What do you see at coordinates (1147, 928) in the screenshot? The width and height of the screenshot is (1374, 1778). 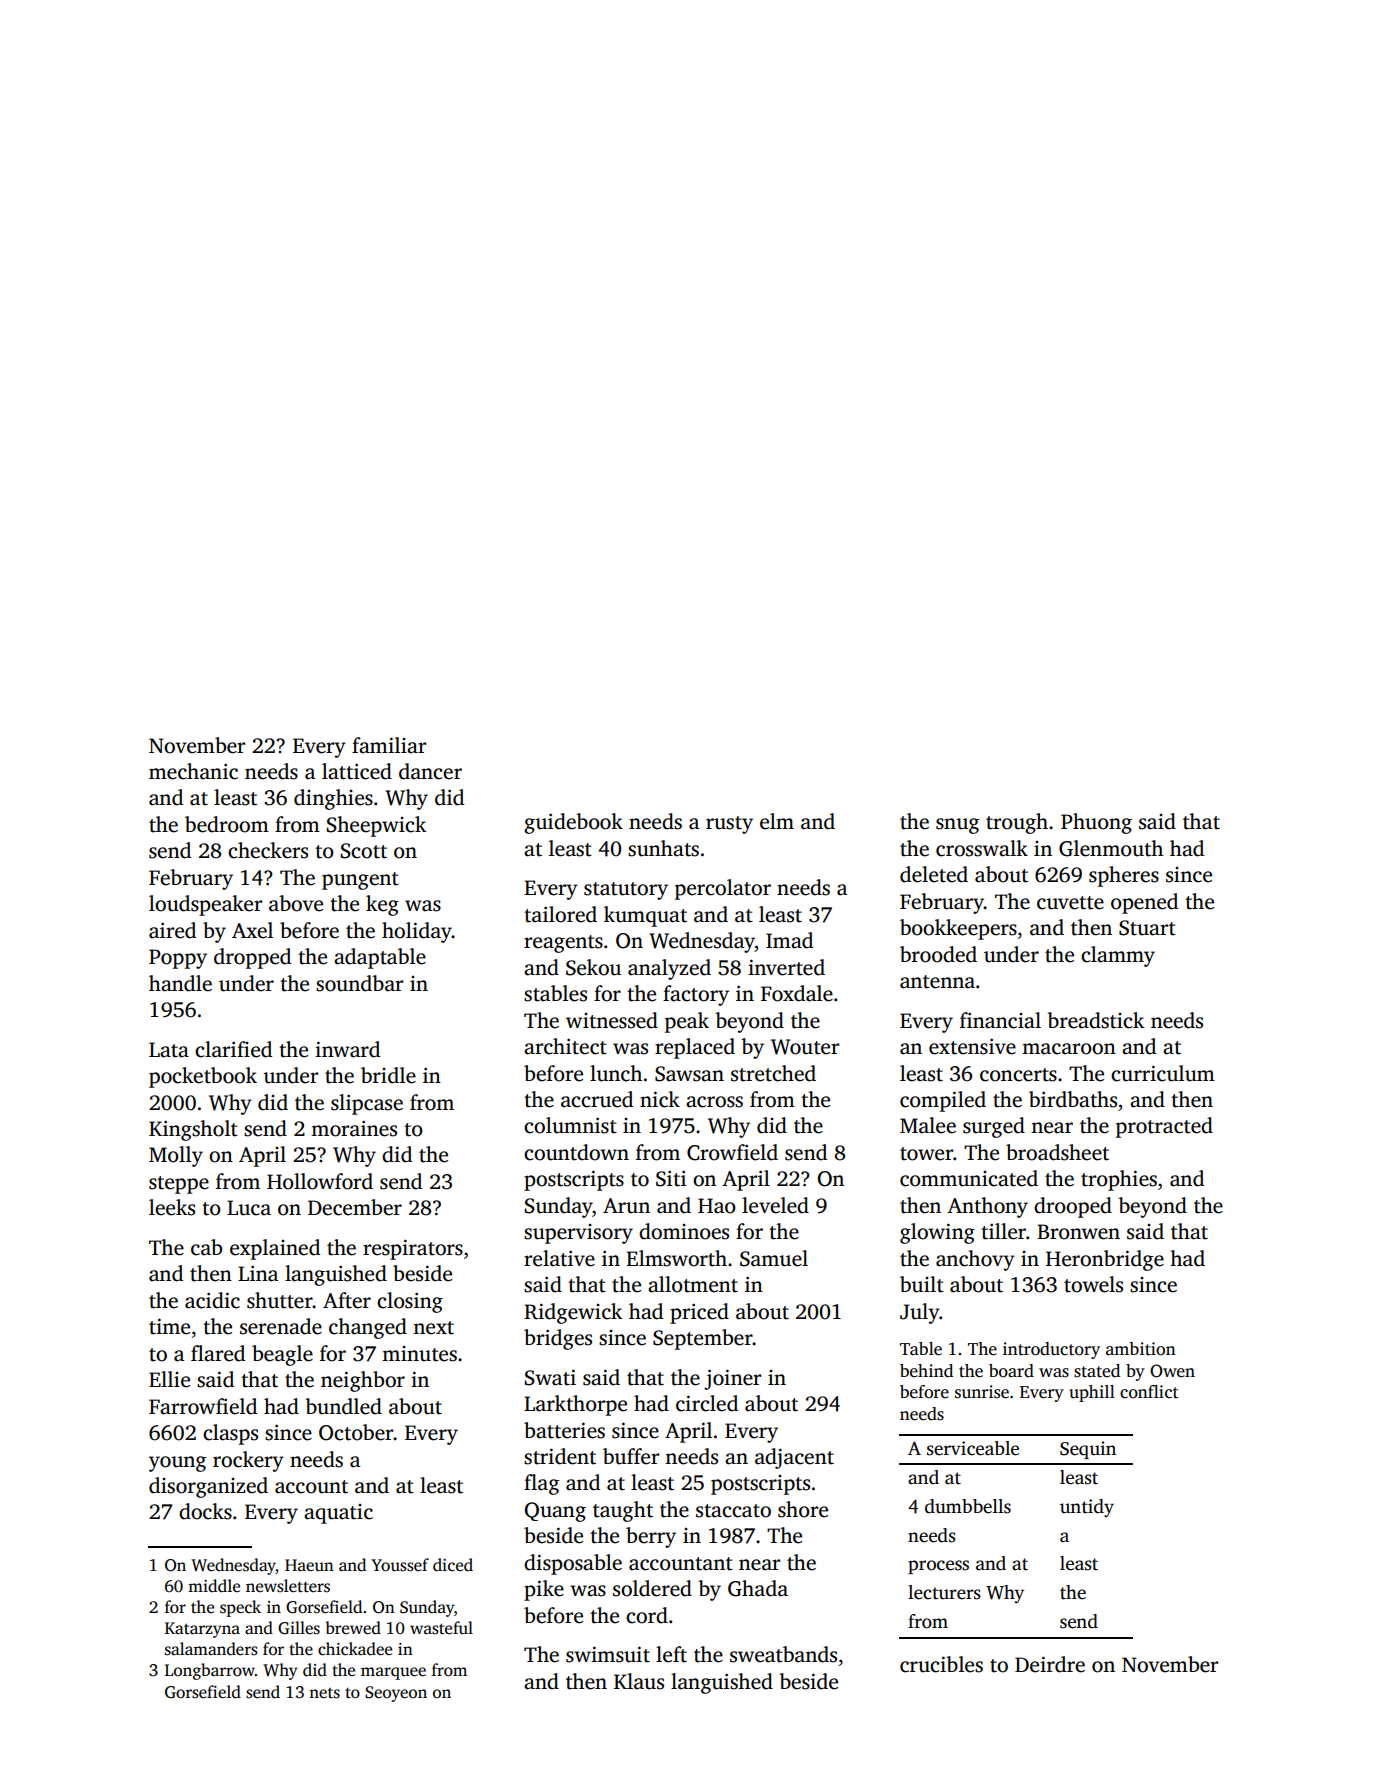 I see `Stuart` at bounding box center [1147, 928].
